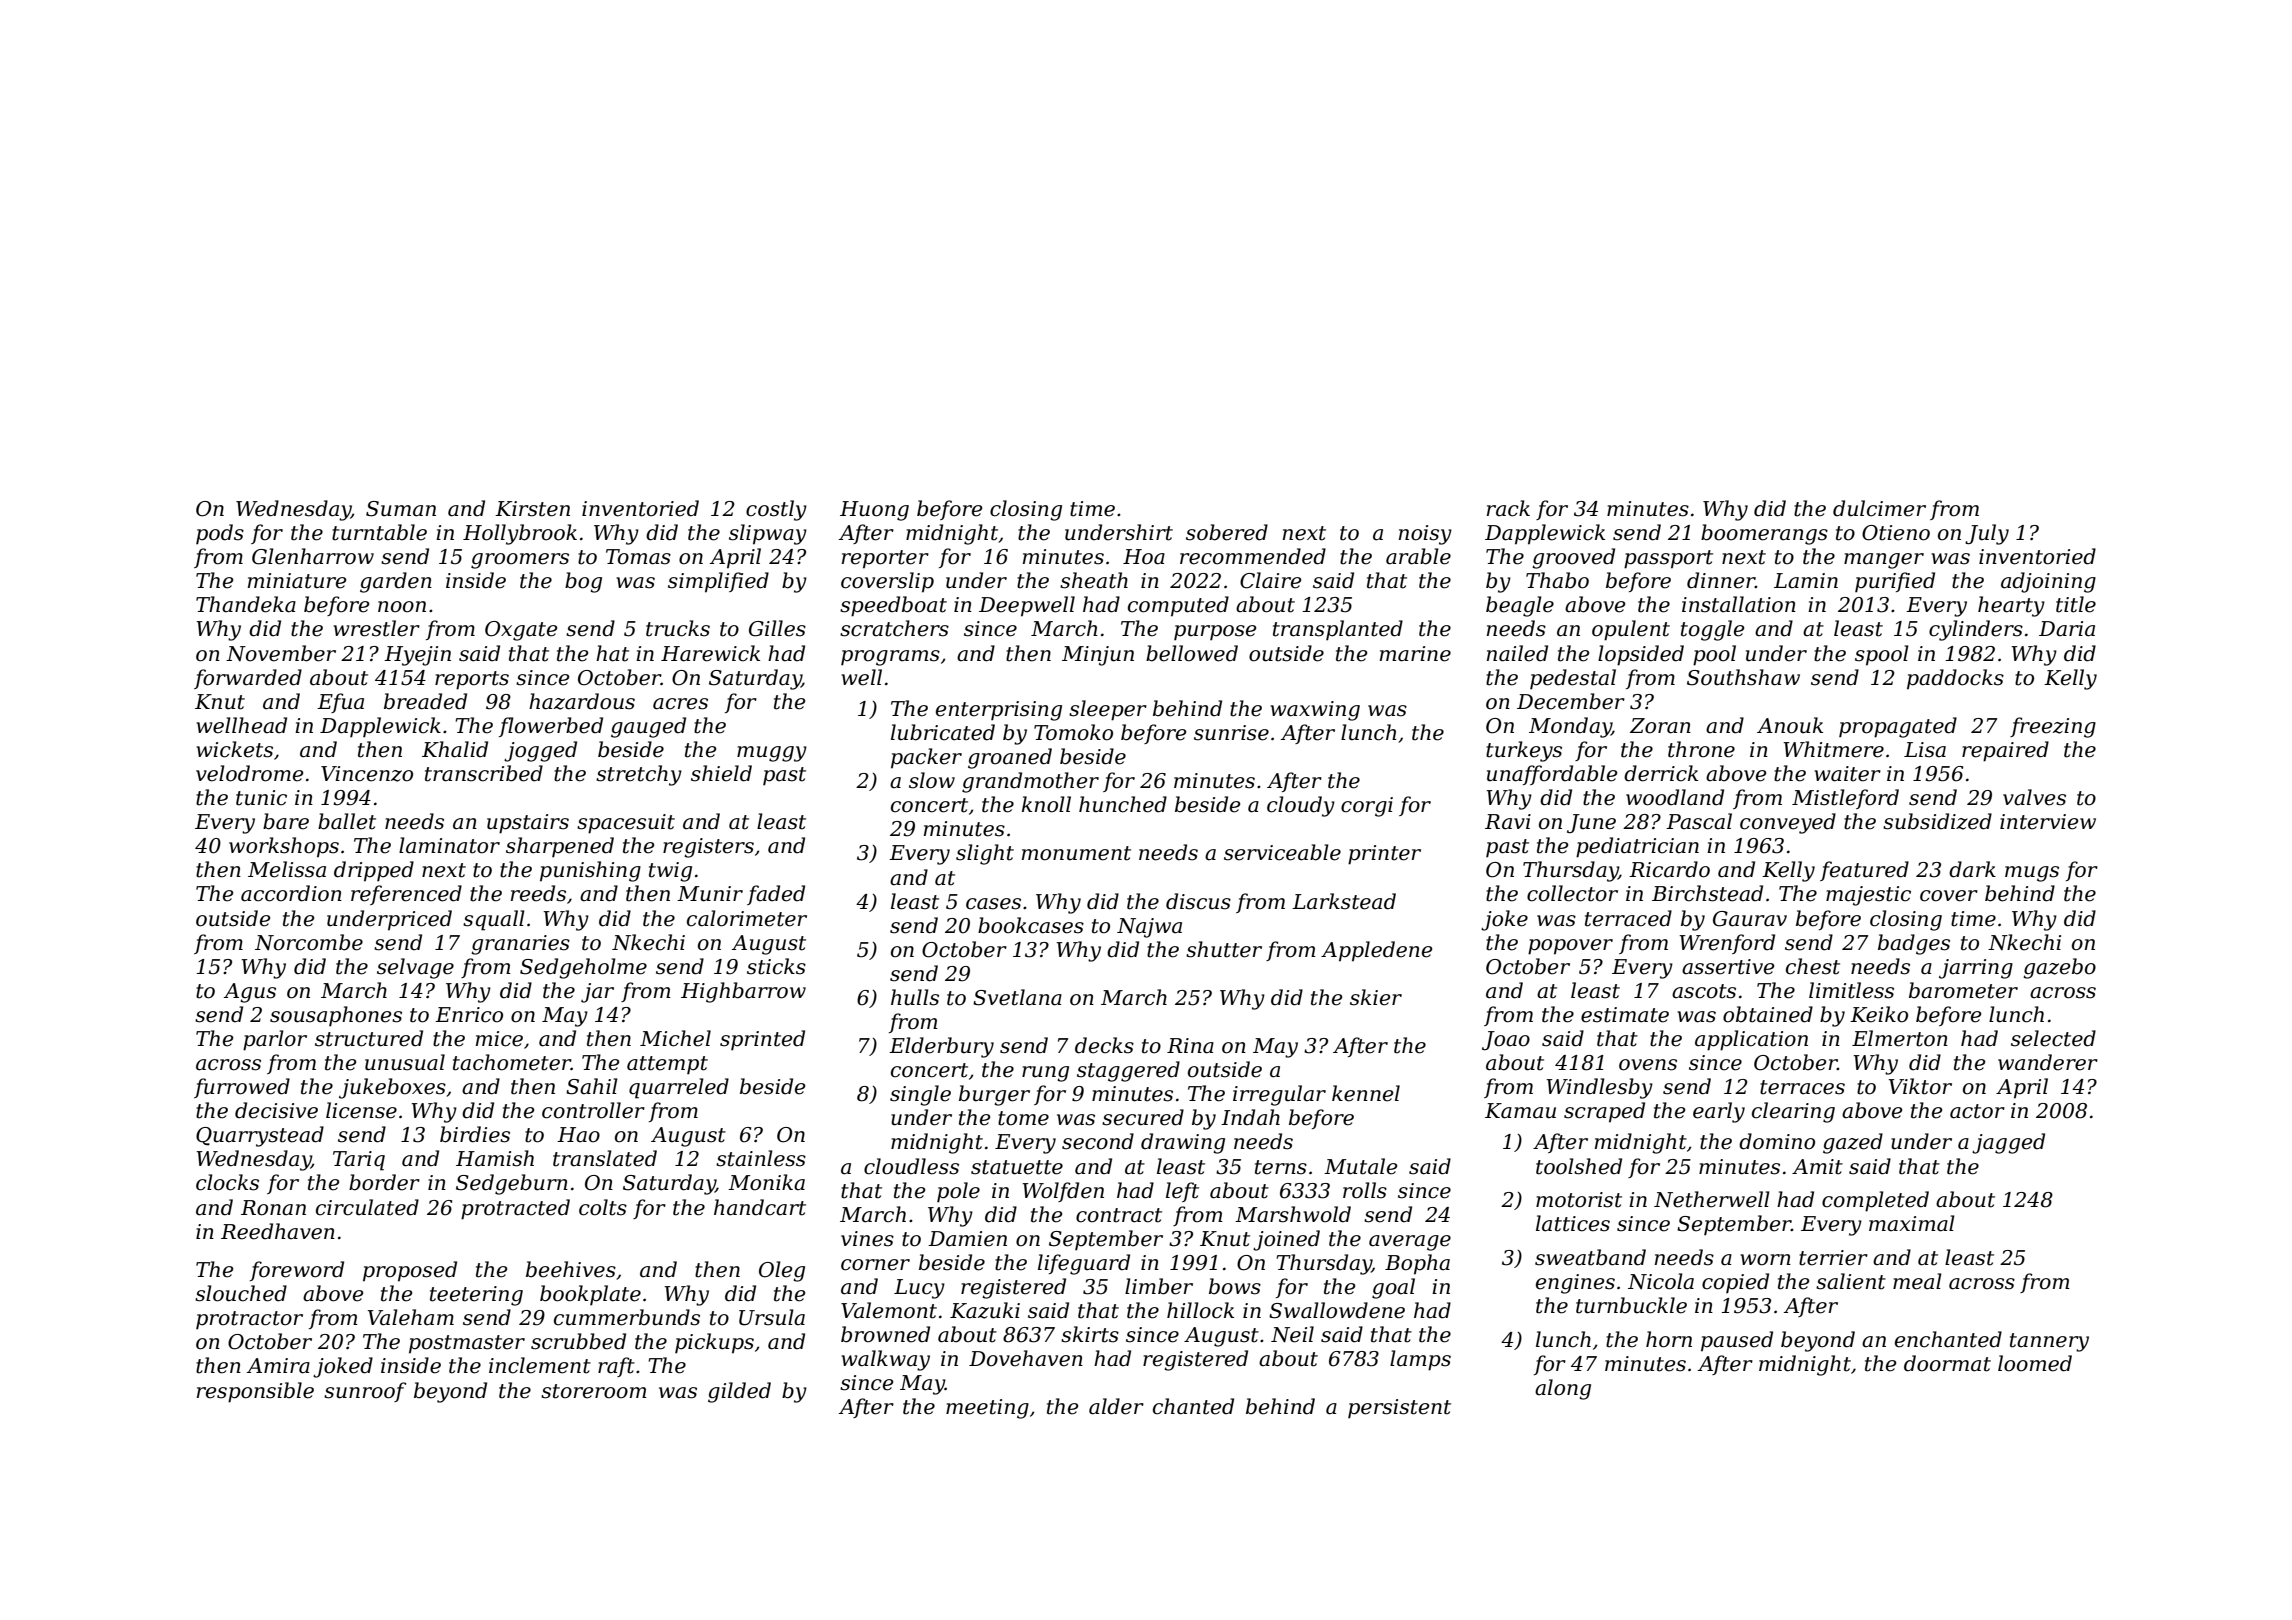 This screenshot has width=2292, height=1620. I want to click on responsible, so click(255, 1392).
